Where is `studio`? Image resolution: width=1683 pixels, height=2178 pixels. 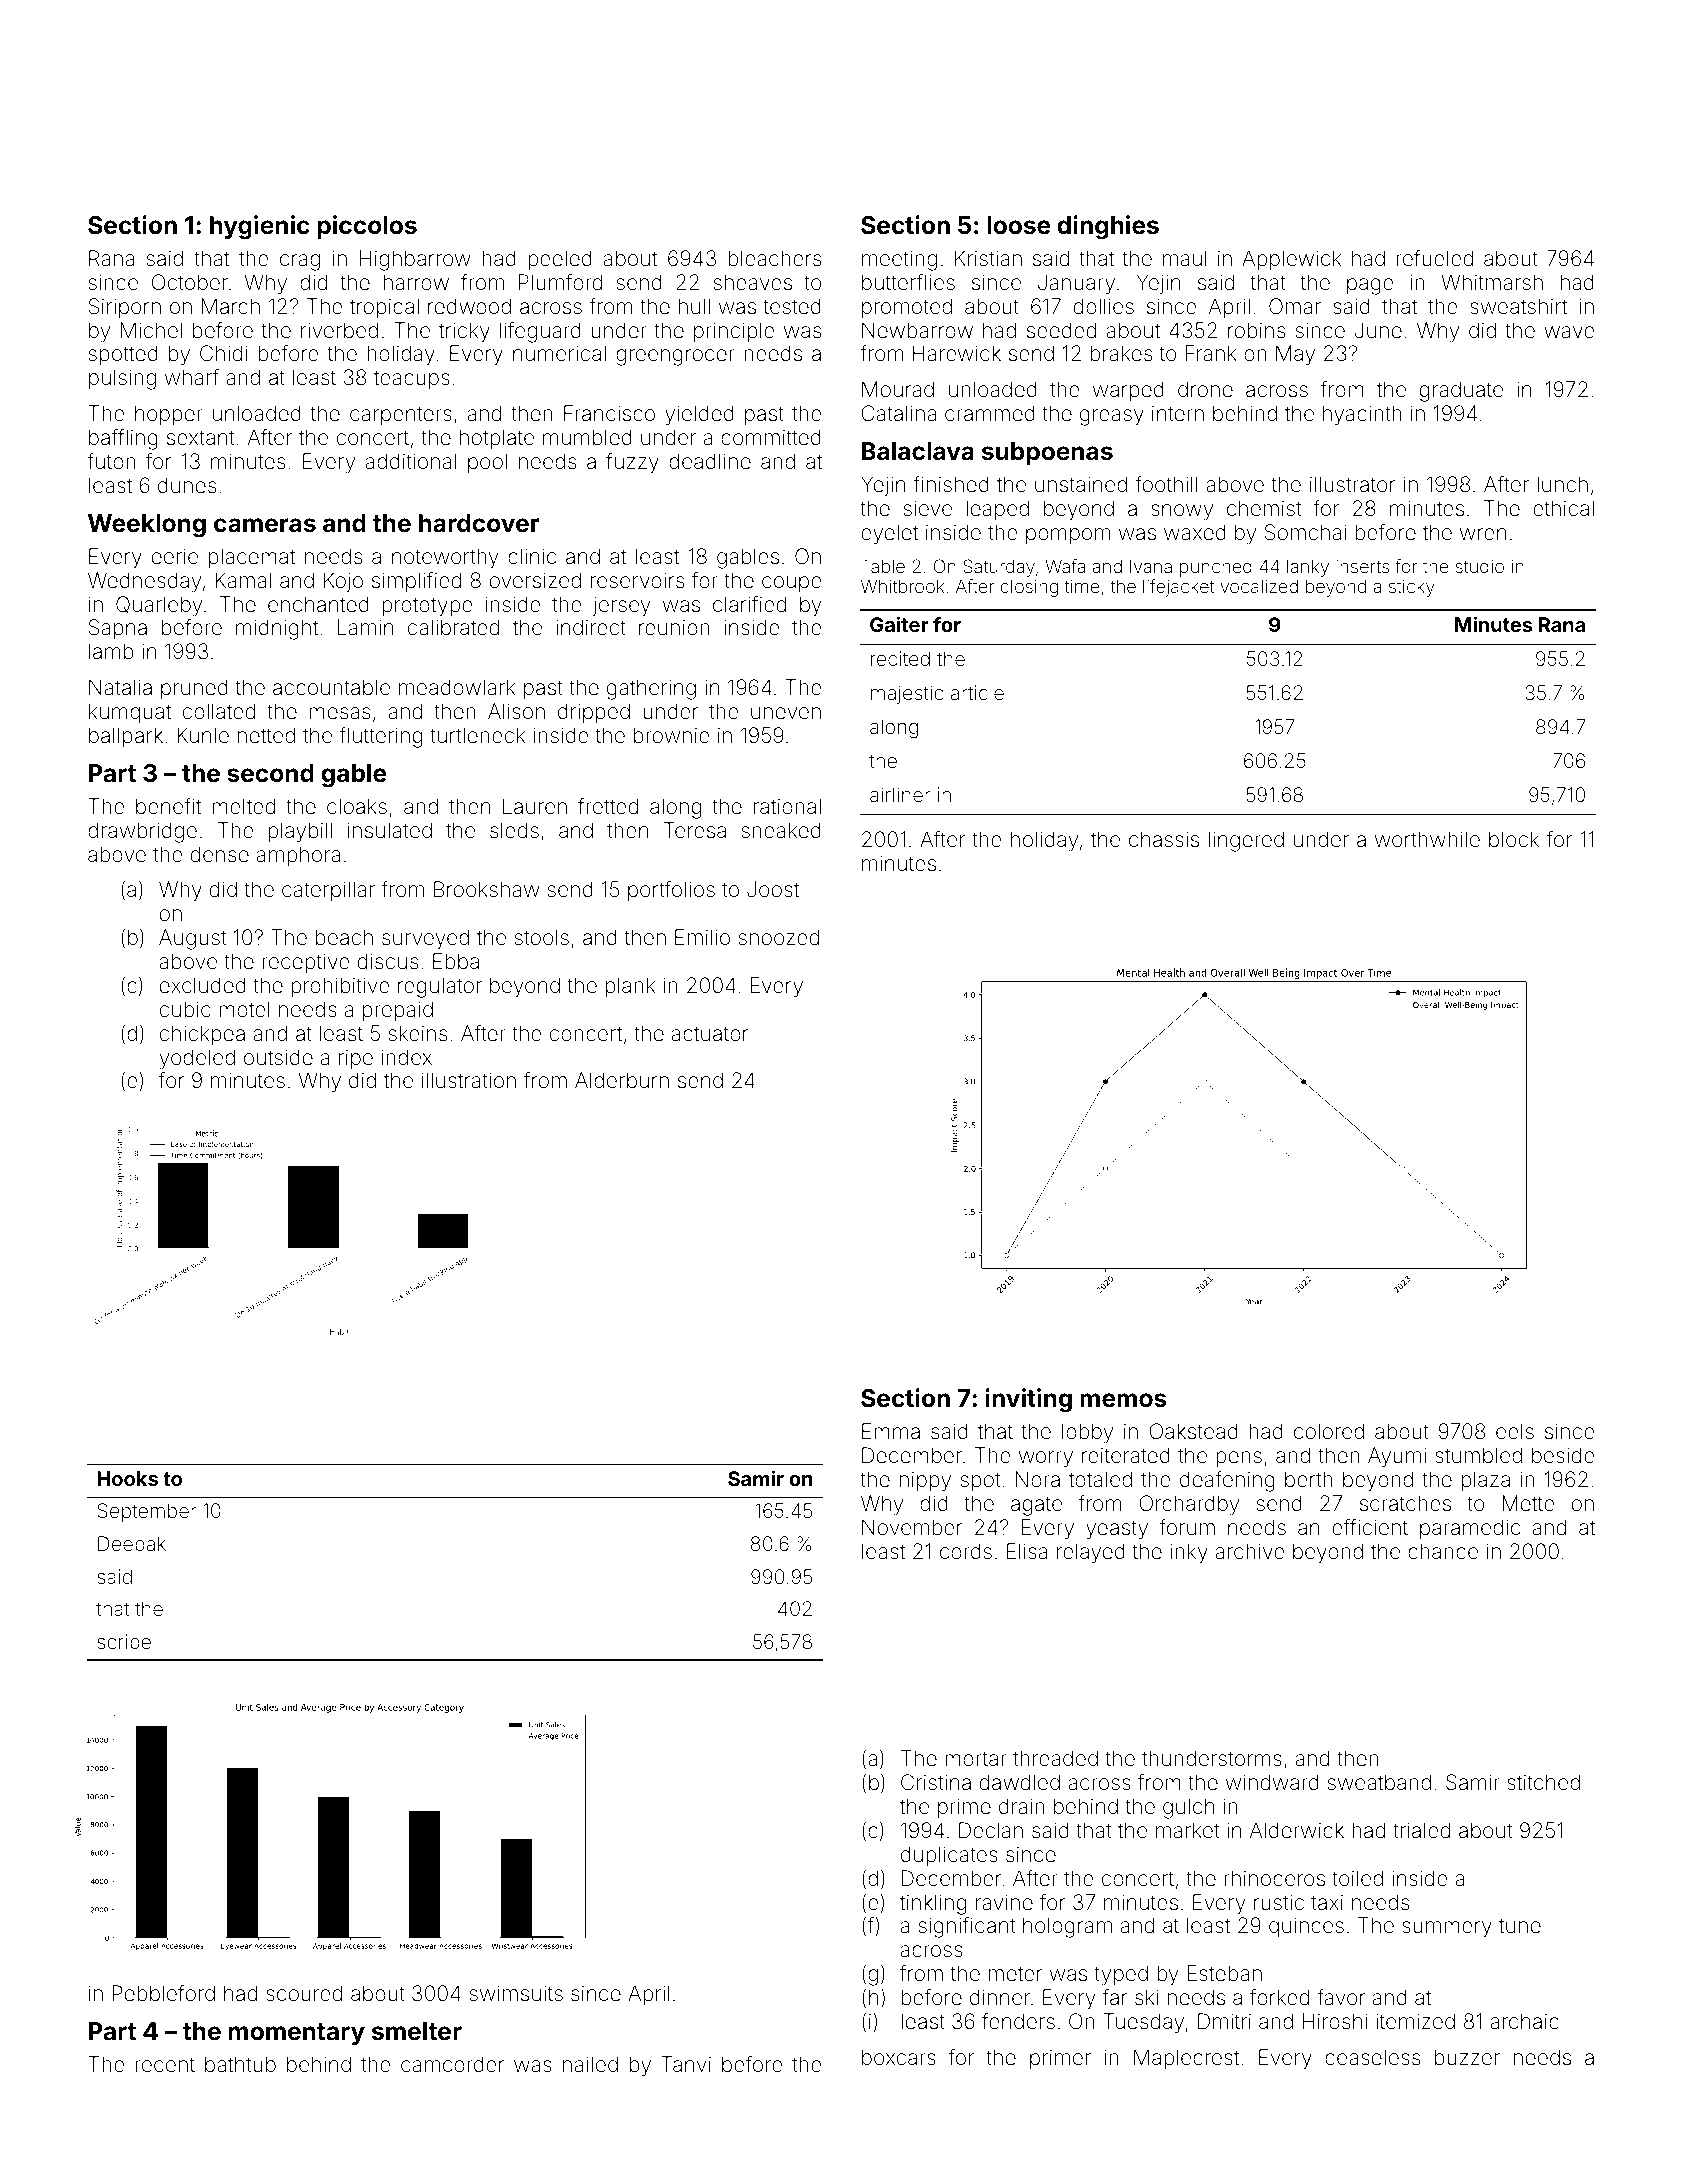 studio is located at coordinates (1480, 566).
